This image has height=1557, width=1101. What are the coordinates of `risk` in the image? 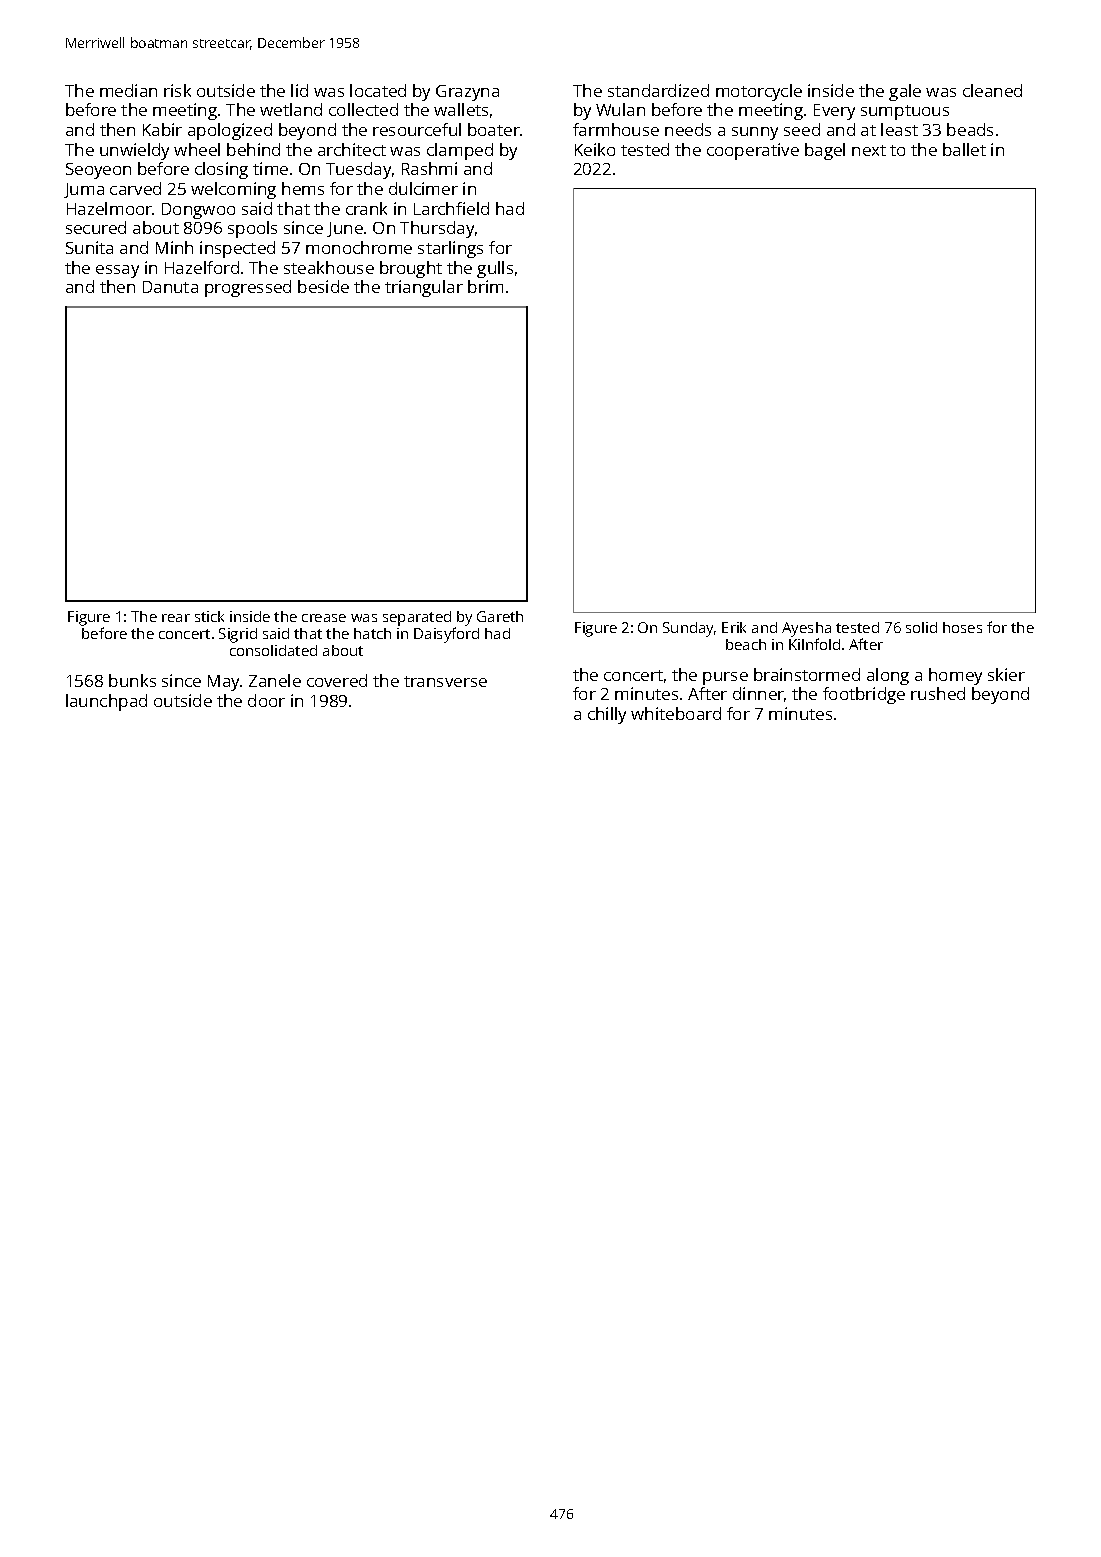 It's located at (177, 90).
